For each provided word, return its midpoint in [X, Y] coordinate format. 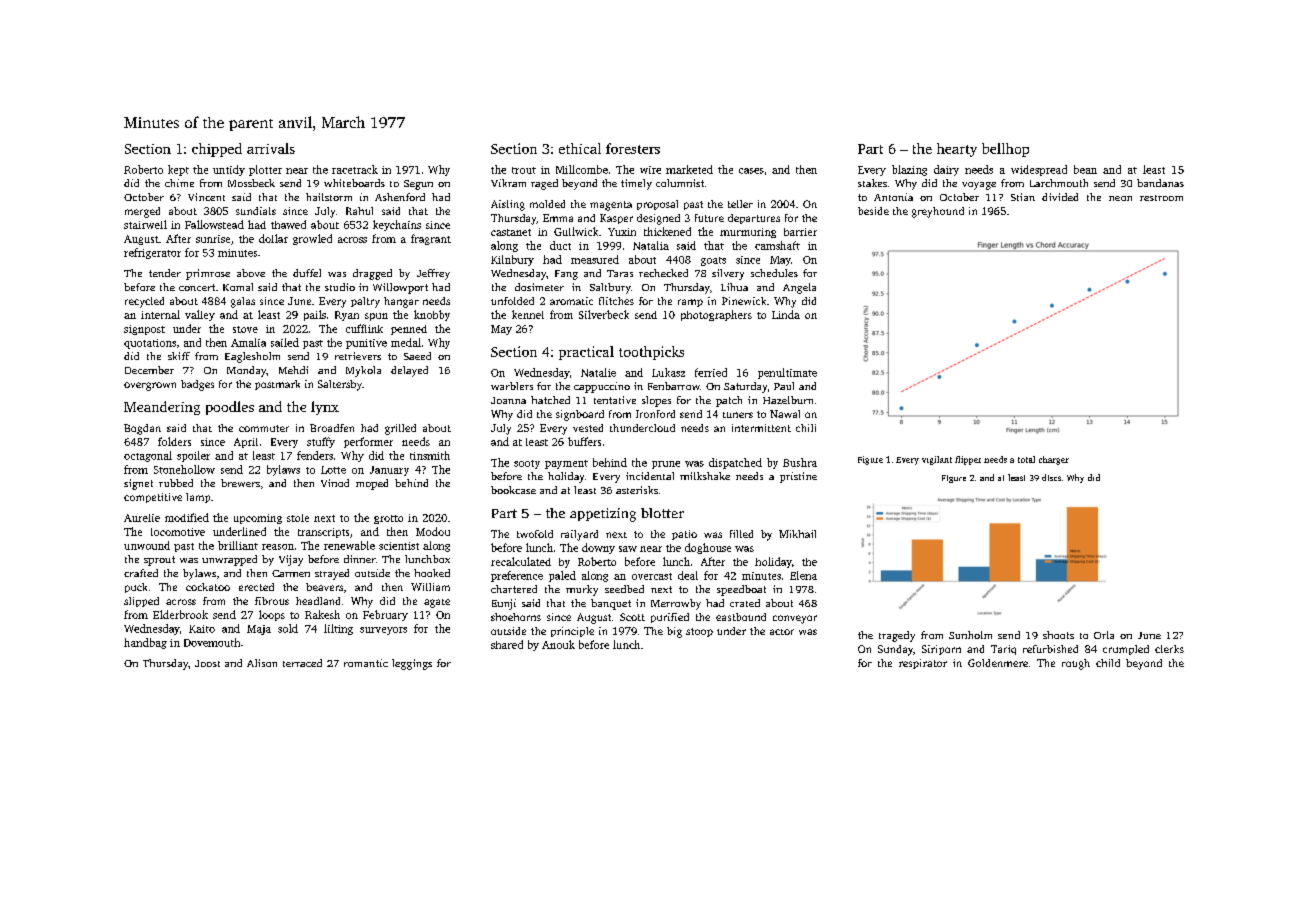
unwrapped [229, 560]
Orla [1104, 635]
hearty [957, 150]
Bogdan [142, 429]
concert [197, 287]
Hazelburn [788, 400]
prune [666, 465]
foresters [633, 148]
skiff [179, 356]
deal [688, 575]
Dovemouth [212, 642]
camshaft [777, 245]
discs [1051, 477]
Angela [799, 288]
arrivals [271, 148]
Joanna [508, 400]
